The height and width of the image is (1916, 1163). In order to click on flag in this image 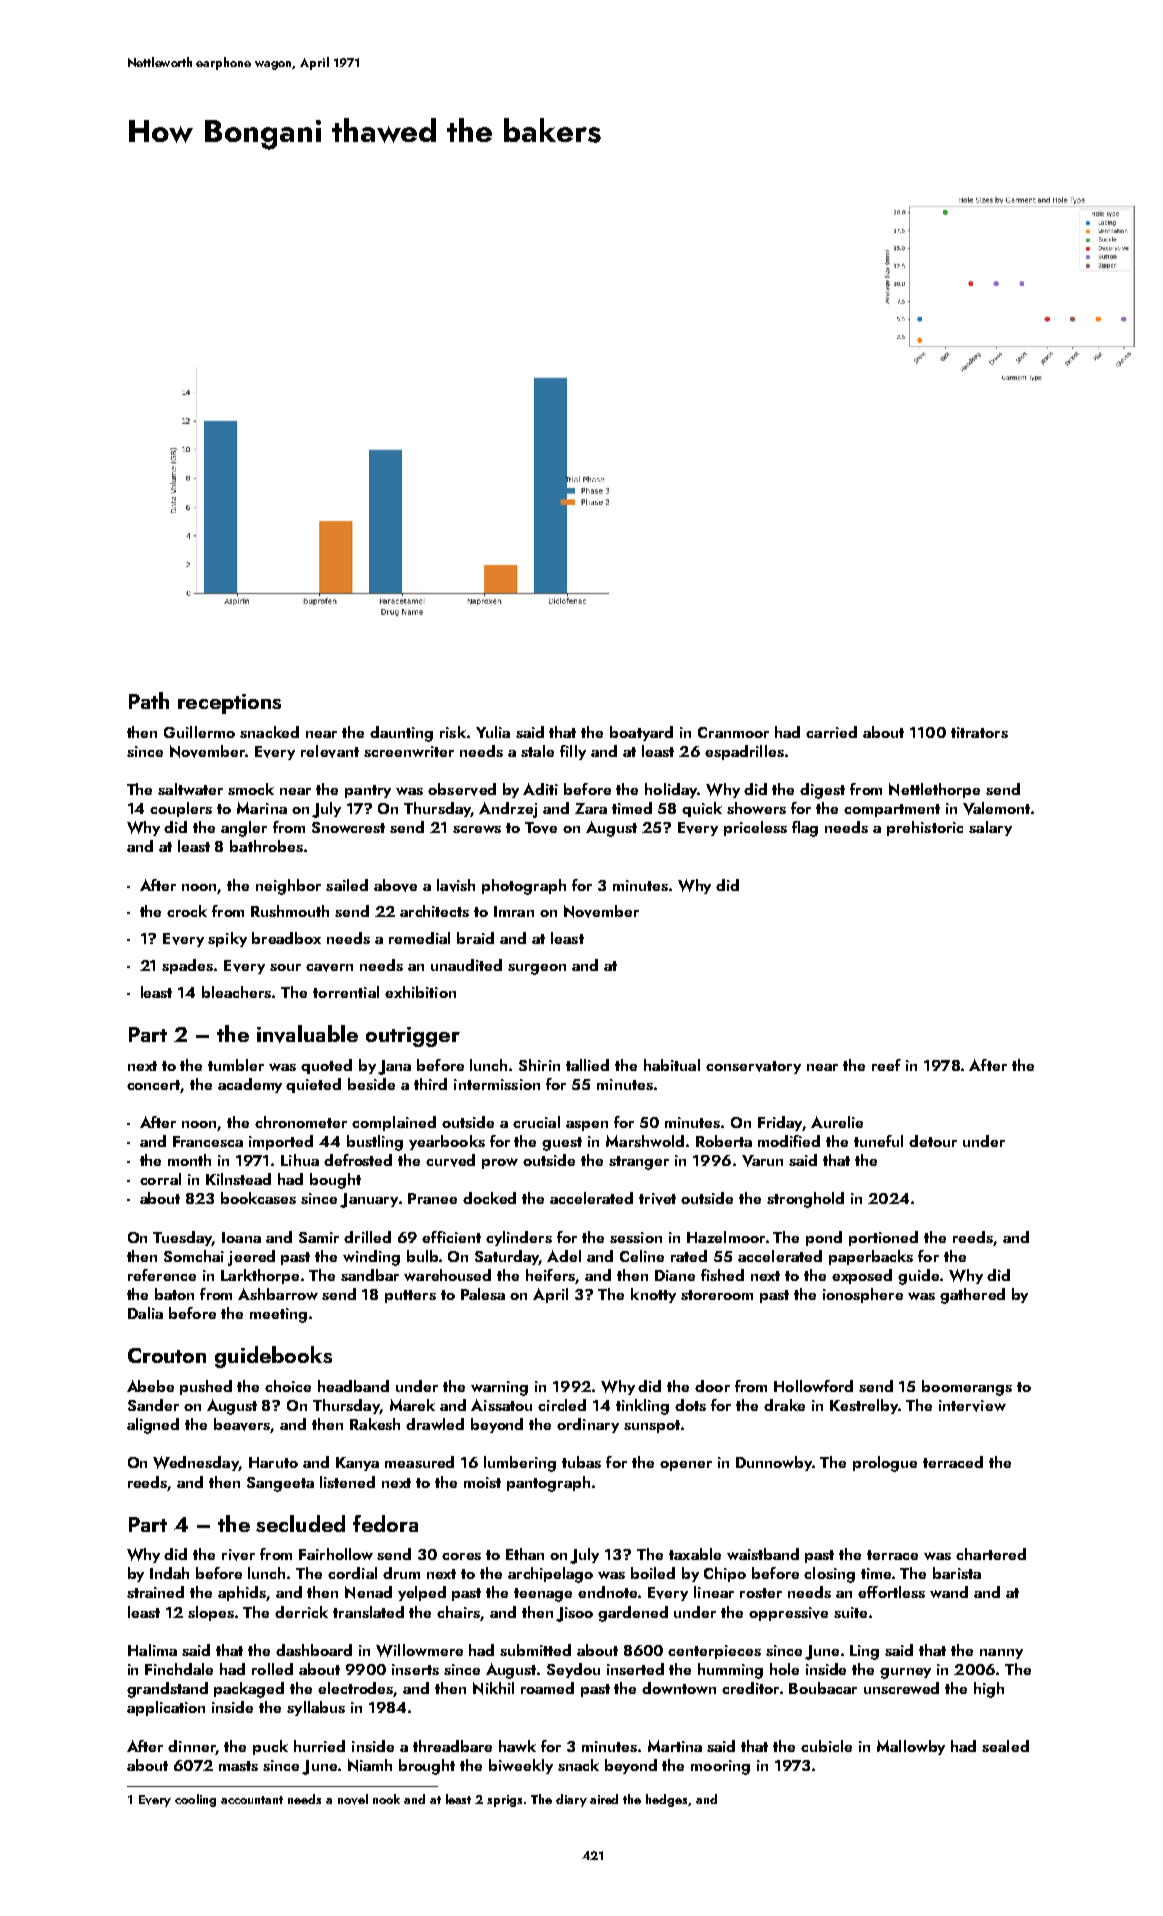, I will do `click(805, 829)`.
